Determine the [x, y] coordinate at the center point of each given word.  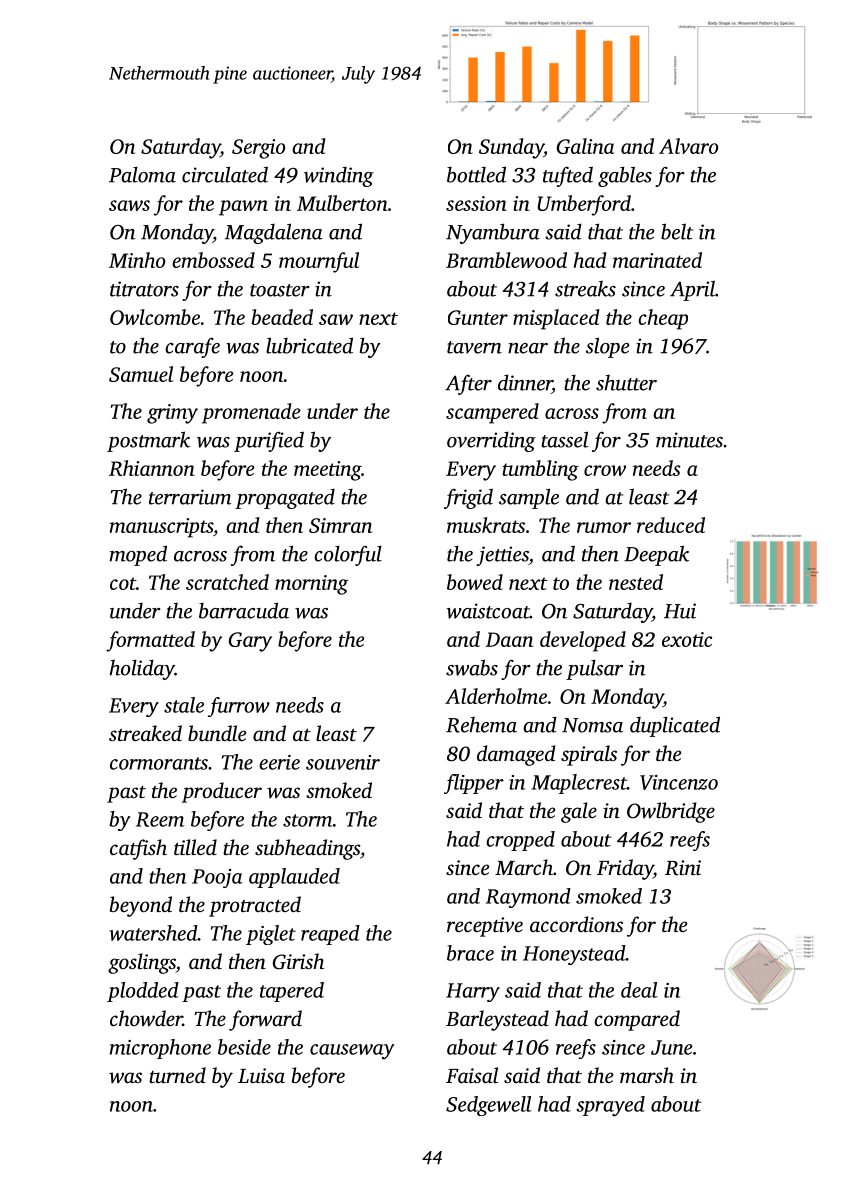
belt [677, 231]
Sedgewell [488, 1106]
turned [177, 1075]
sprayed [610, 1106]
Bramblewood [506, 260]
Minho [137, 260]
